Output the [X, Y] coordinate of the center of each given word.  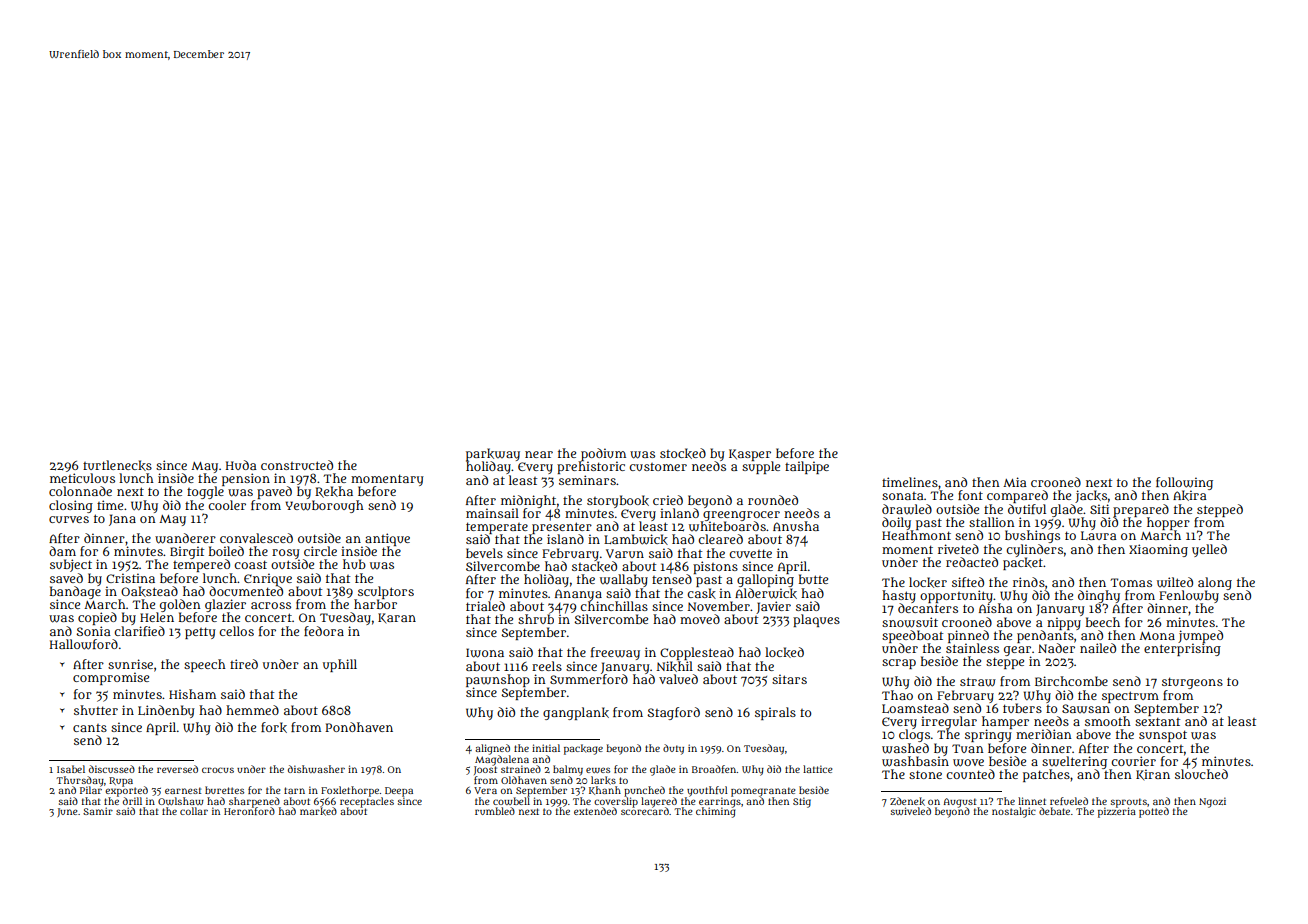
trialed [485, 606]
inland [679, 513]
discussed [112, 769]
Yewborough [324, 506]
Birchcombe [1071, 681]
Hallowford [84, 644]
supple [761, 468]
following [1184, 483]
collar [194, 811]
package [583, 749]
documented [246, 591]
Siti [1099, 509]
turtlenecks [117, 465]
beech [1103, 622]
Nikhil [675, 666]
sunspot [1163, 736]
